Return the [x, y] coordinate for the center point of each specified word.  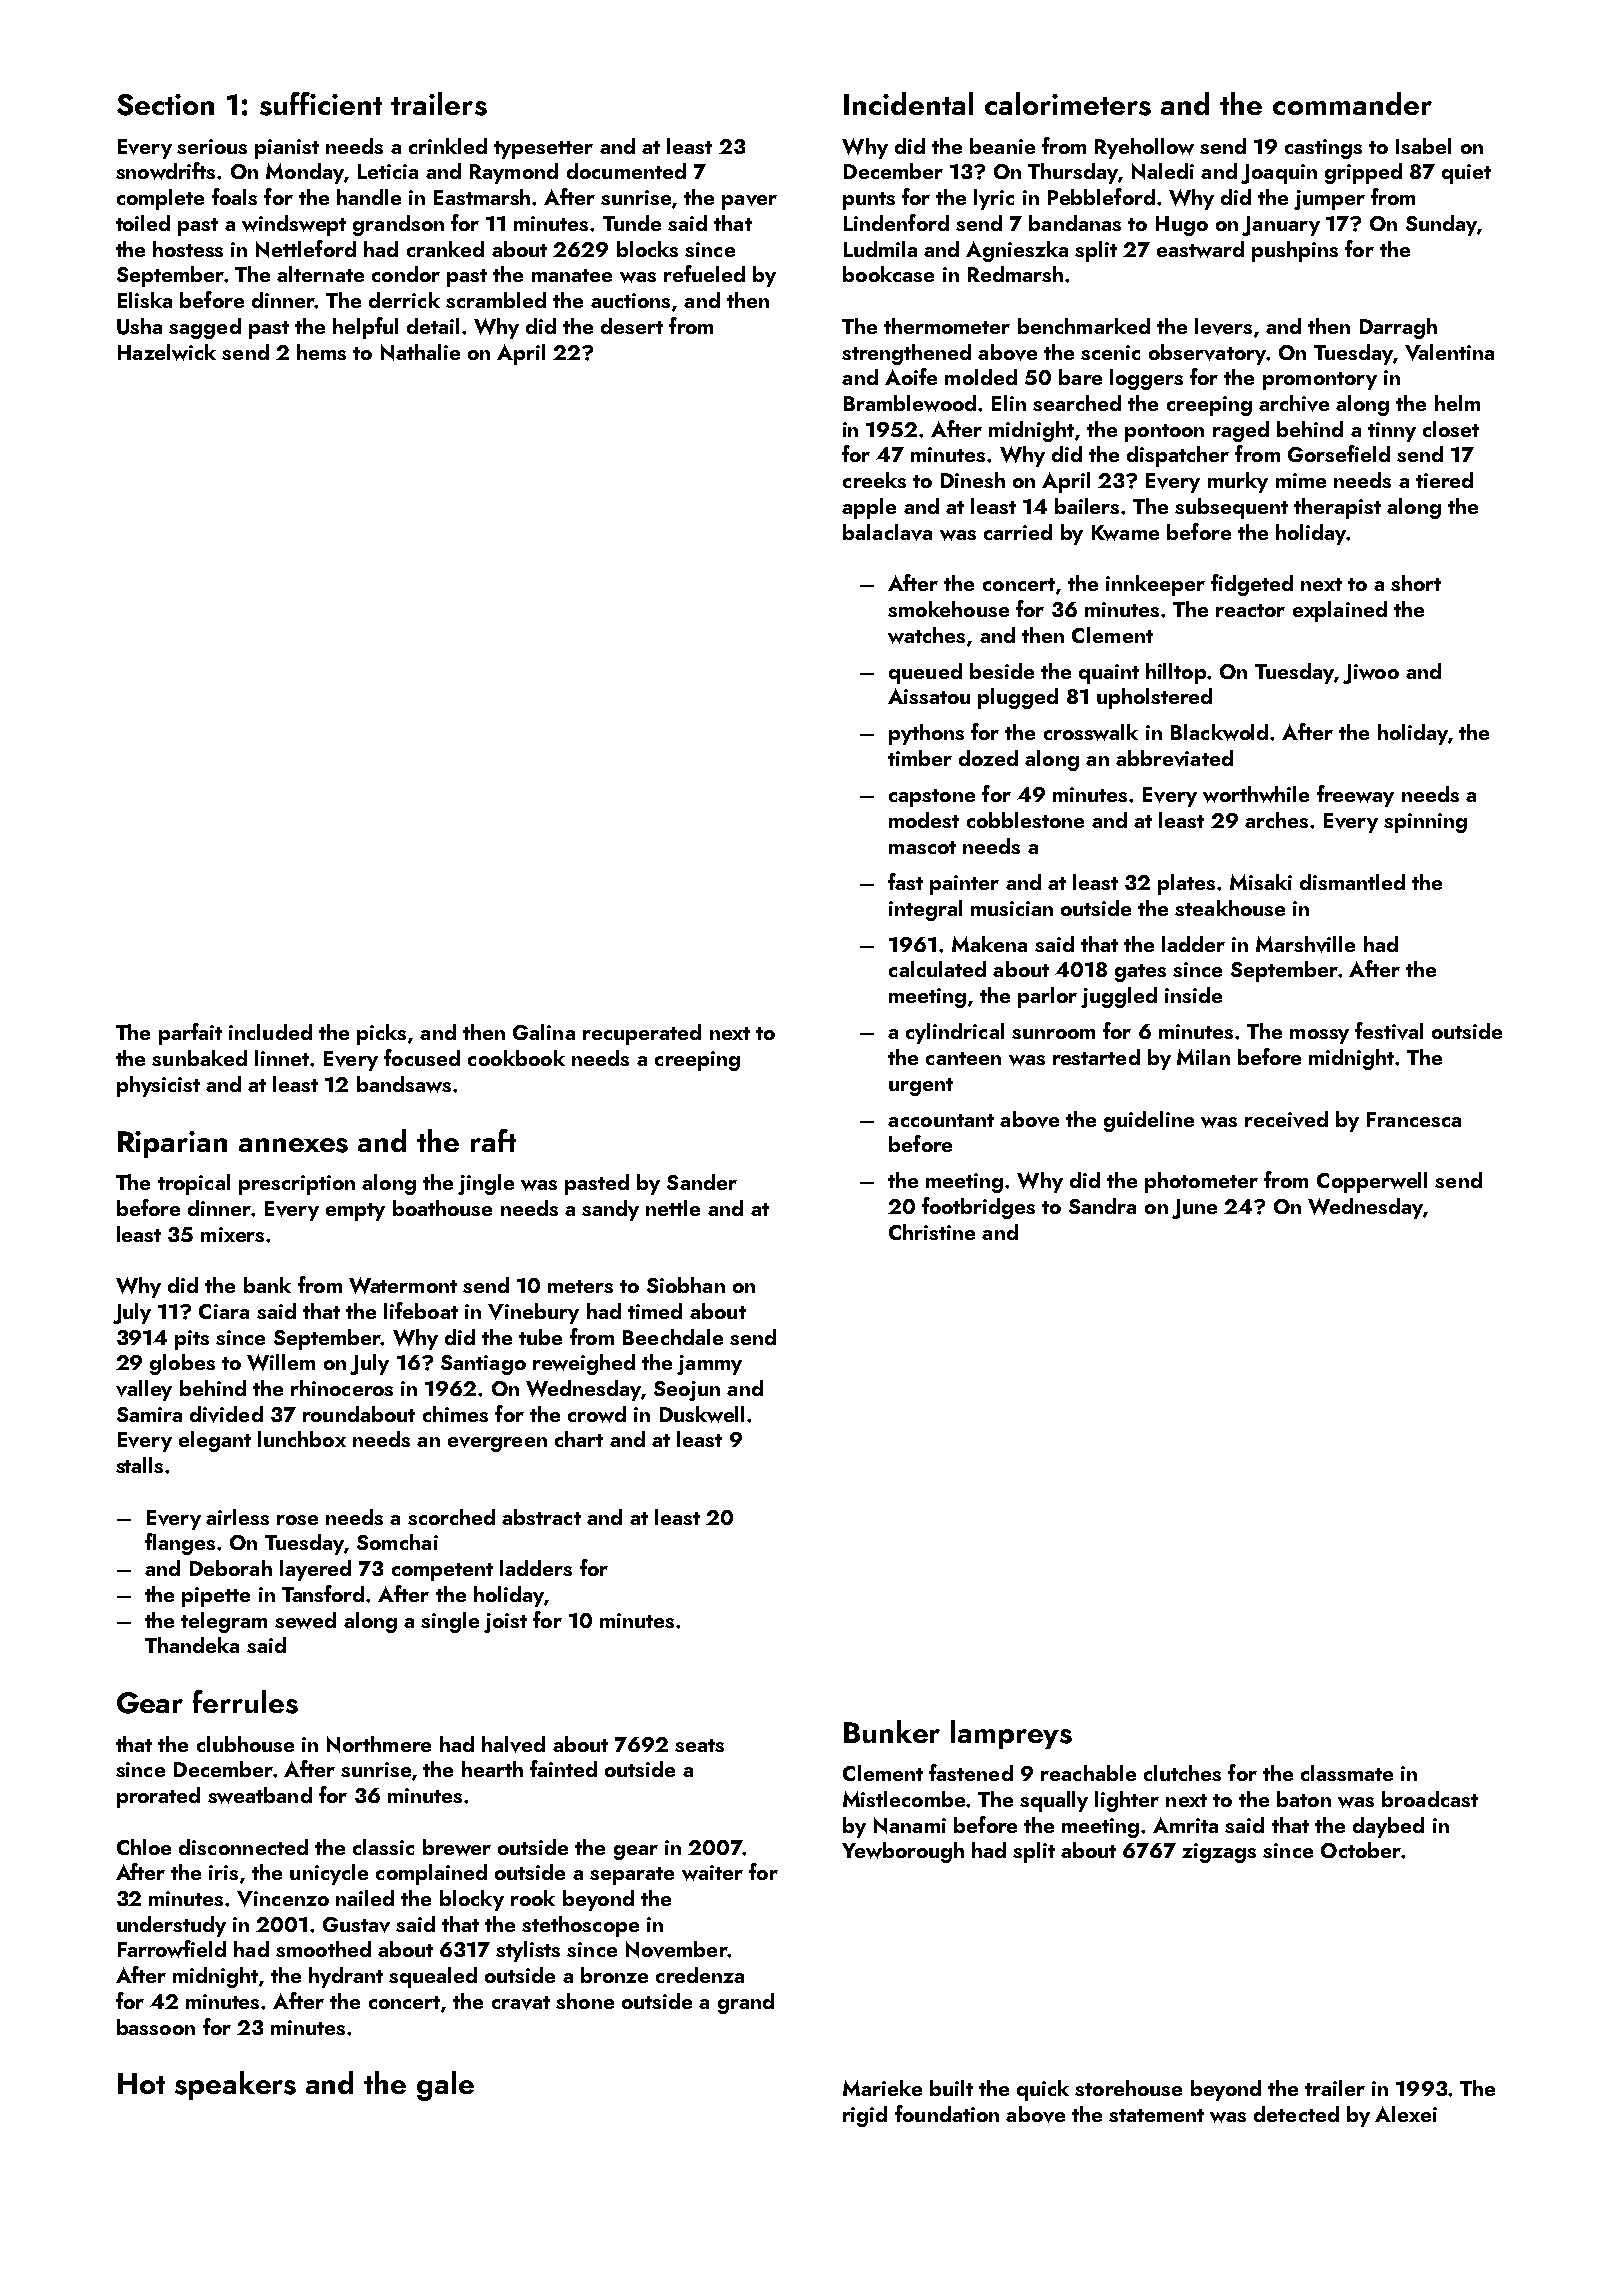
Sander [702, 1182]
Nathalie [420, 352]
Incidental [908, 103]
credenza [700, 1975]
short [1416, 583]
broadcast [1430, 1799]
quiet [1466, 174]
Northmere [379, 1744]
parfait [190, 1034]
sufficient [321, 104]
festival [1389, 1031]
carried [1018, 532]
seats [699, 1745]
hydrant [346, 1977]
